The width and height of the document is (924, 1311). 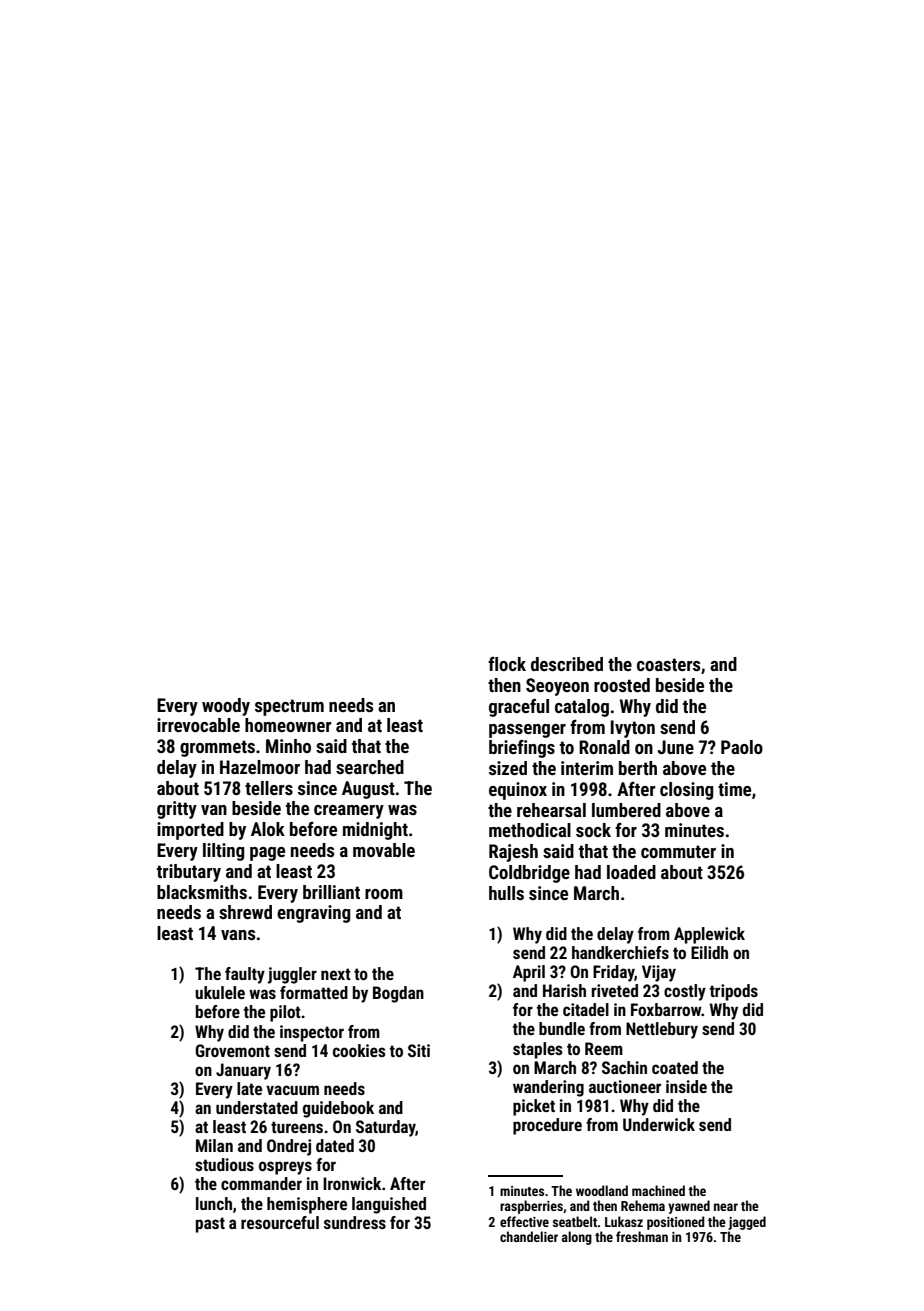 I want to click on briefings, so click(x=522, y=749).
